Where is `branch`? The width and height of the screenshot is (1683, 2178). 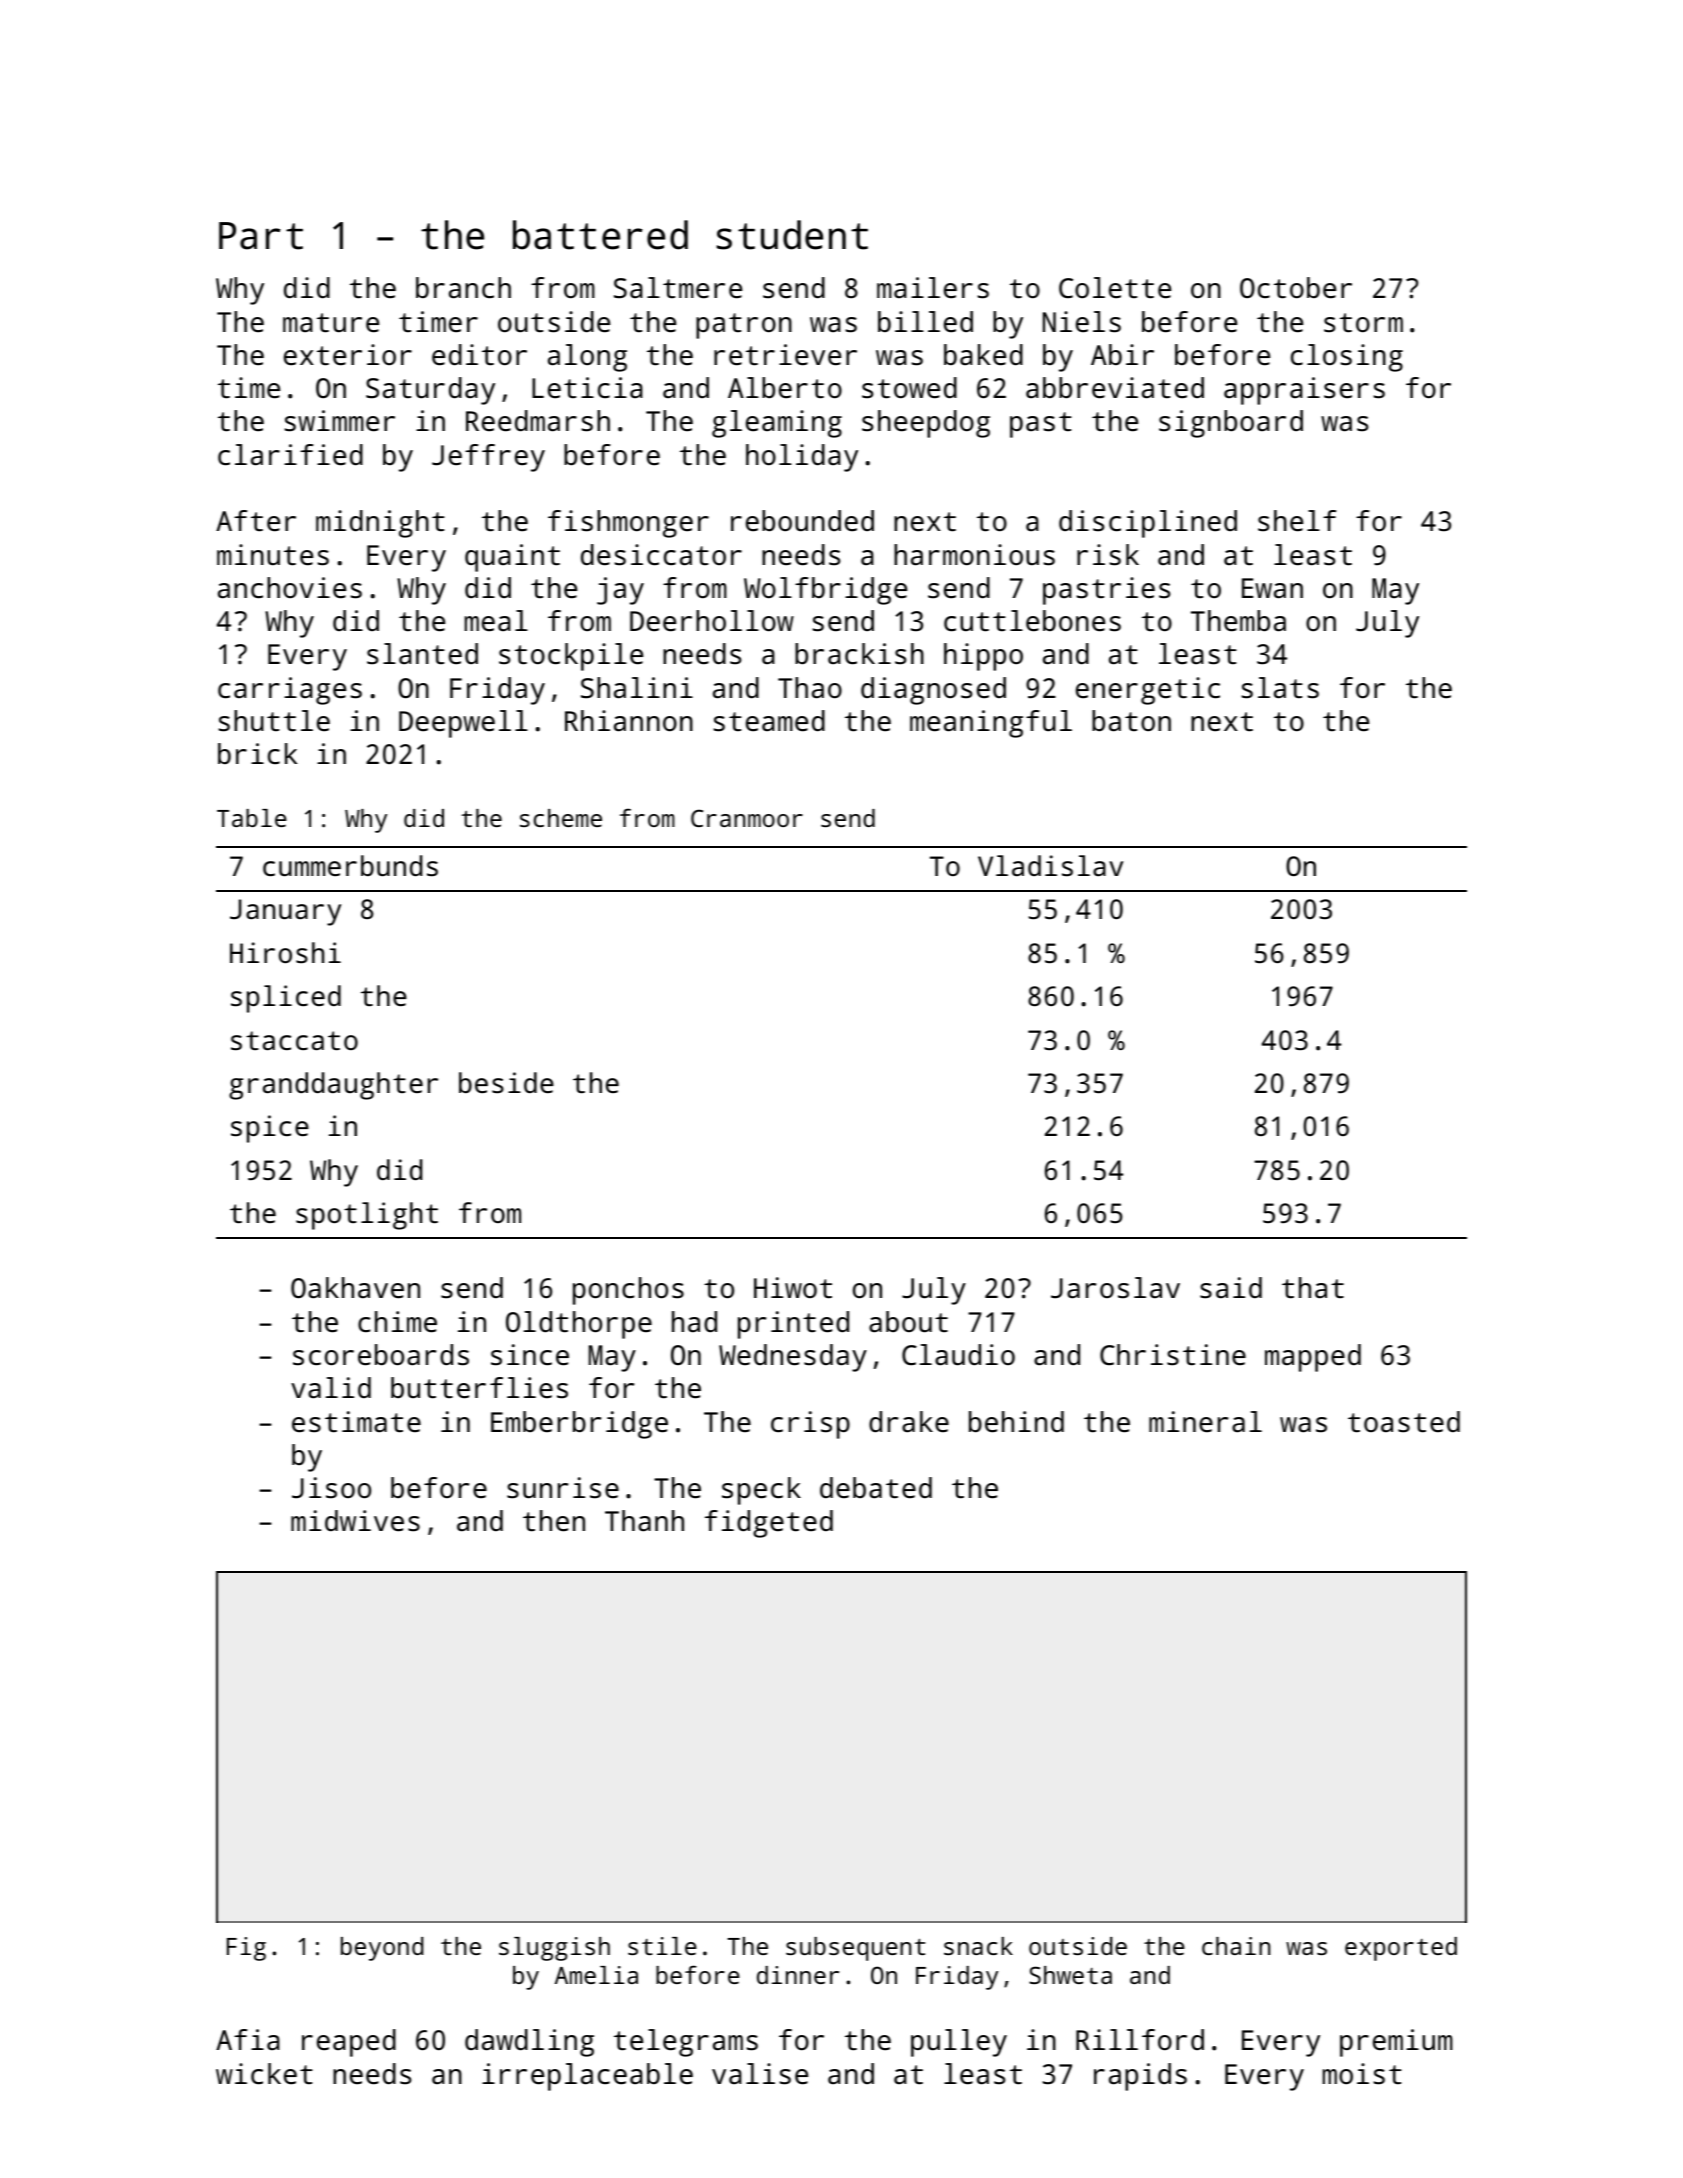
branch is located at coordinates (463, 288).
